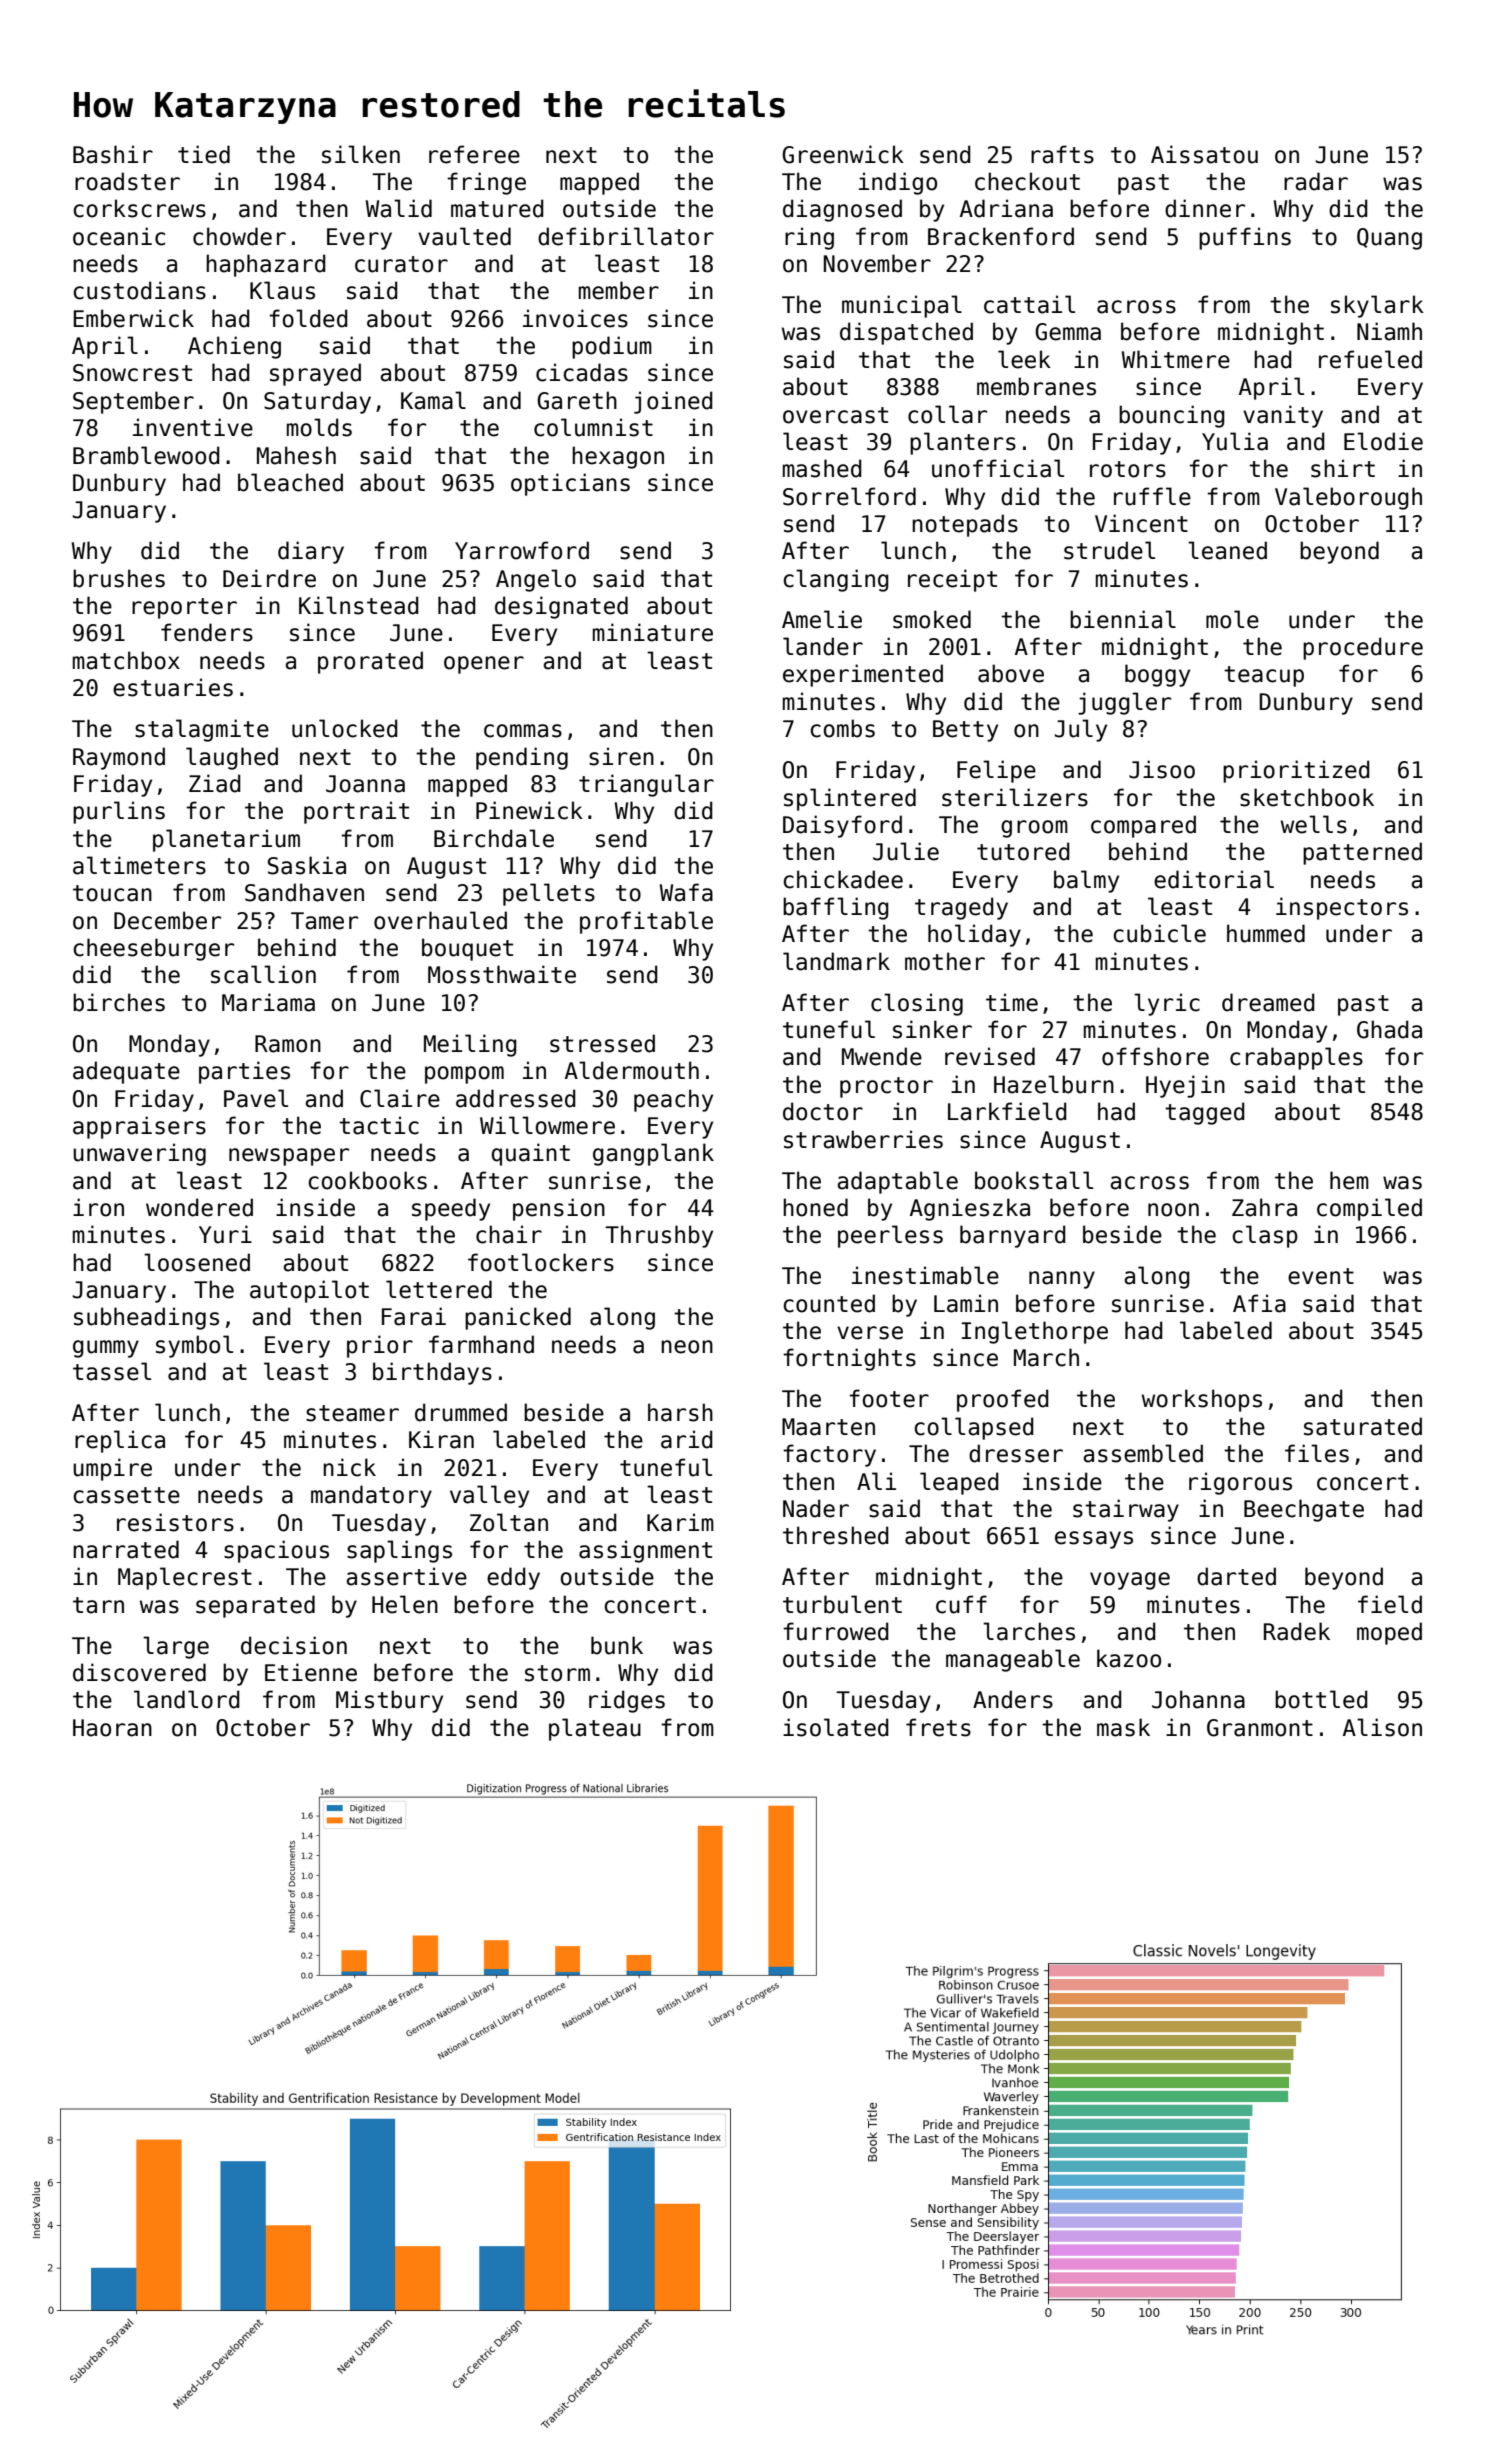  Describe the element at coordinates (653, 1154) in the page. I see `gangplank` at that location.
